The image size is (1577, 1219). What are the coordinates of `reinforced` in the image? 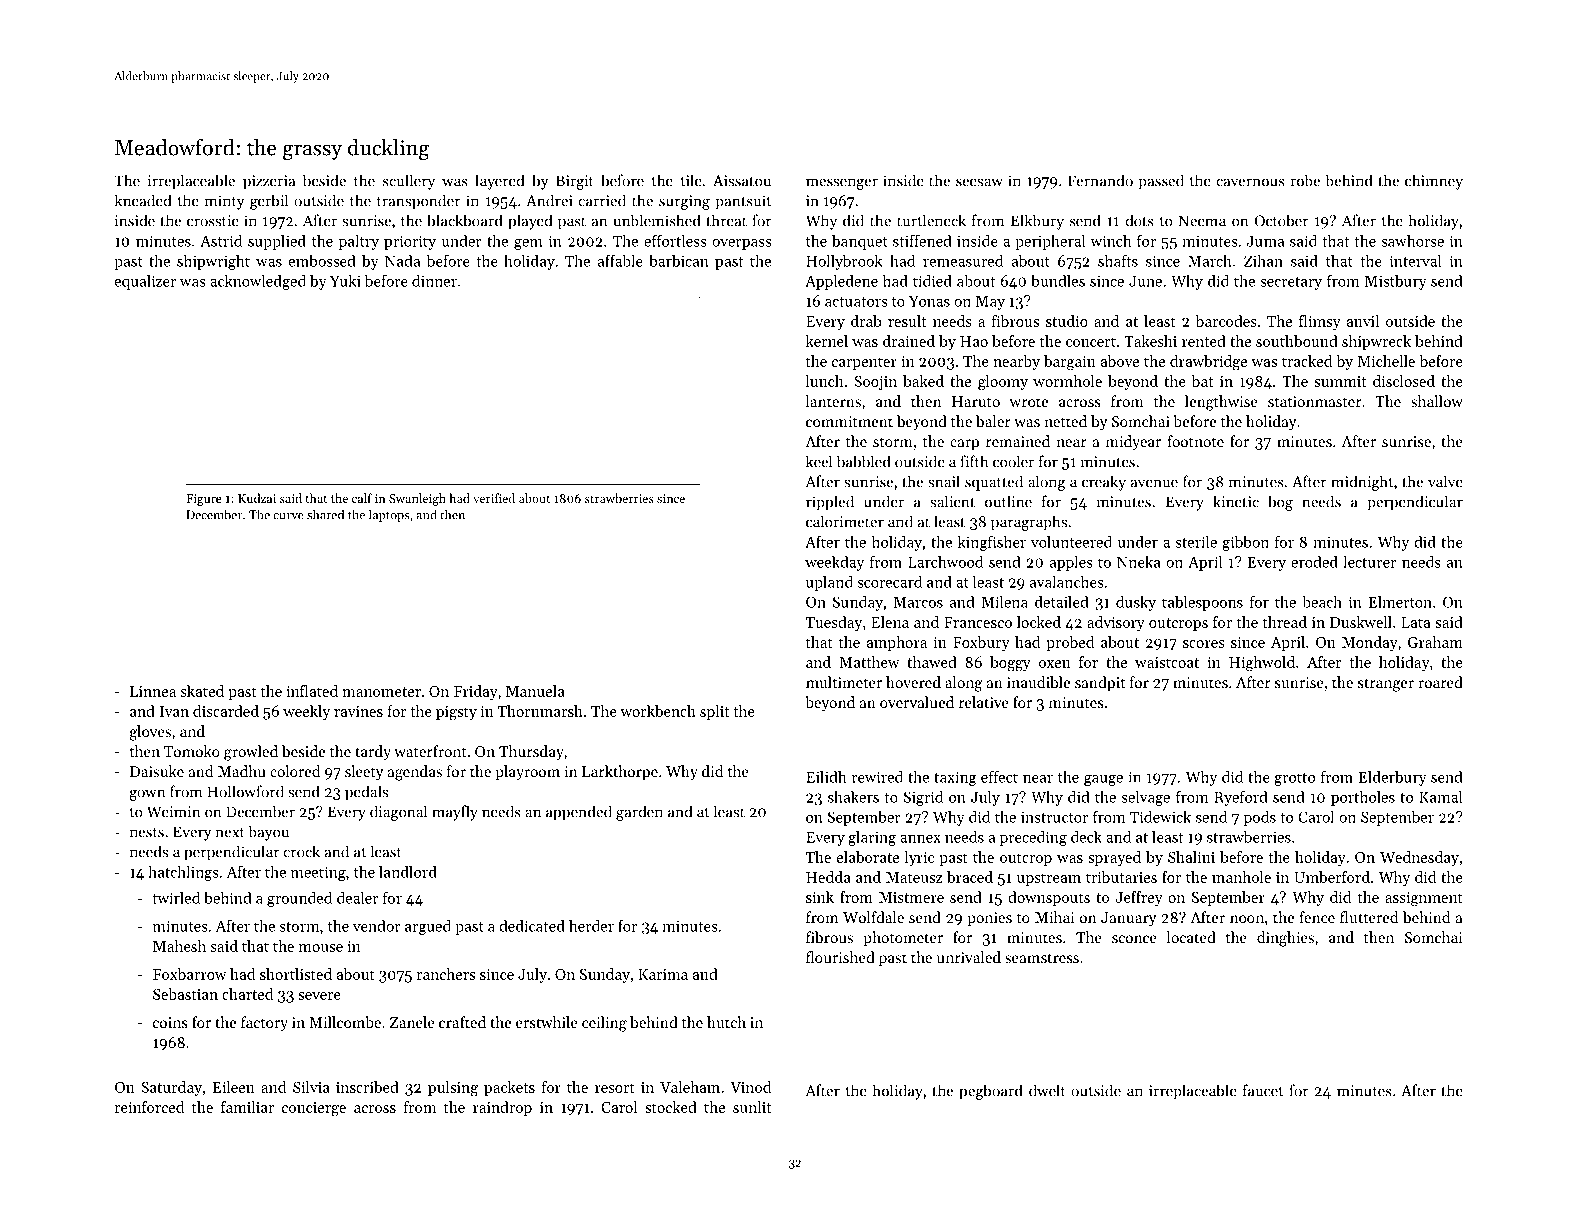 It's located at (149, 1107).
